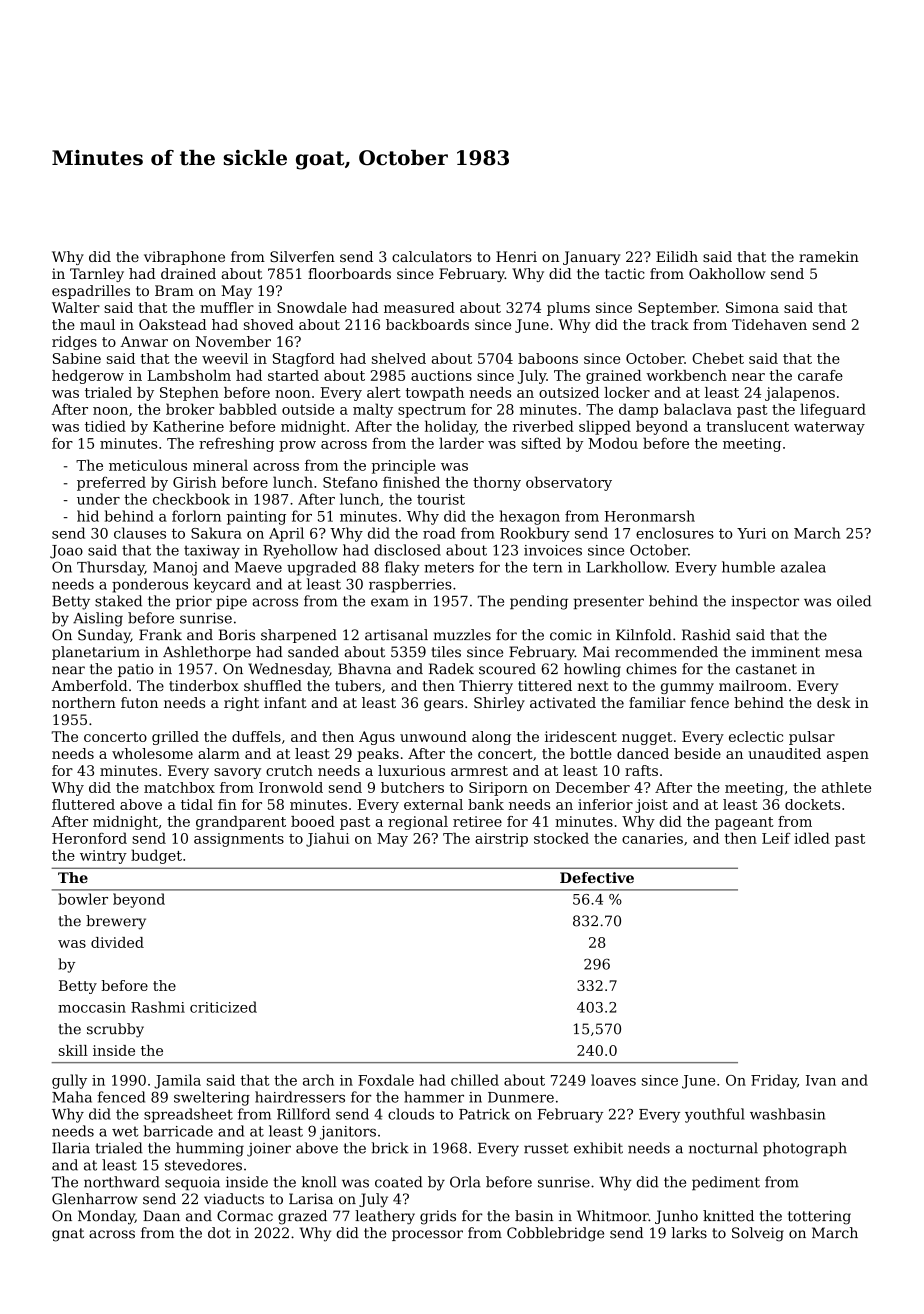 The image size is (924, 1314). Describe the element at coordinates (854, 601) in the screenshot. I see `oiled` at that location.
